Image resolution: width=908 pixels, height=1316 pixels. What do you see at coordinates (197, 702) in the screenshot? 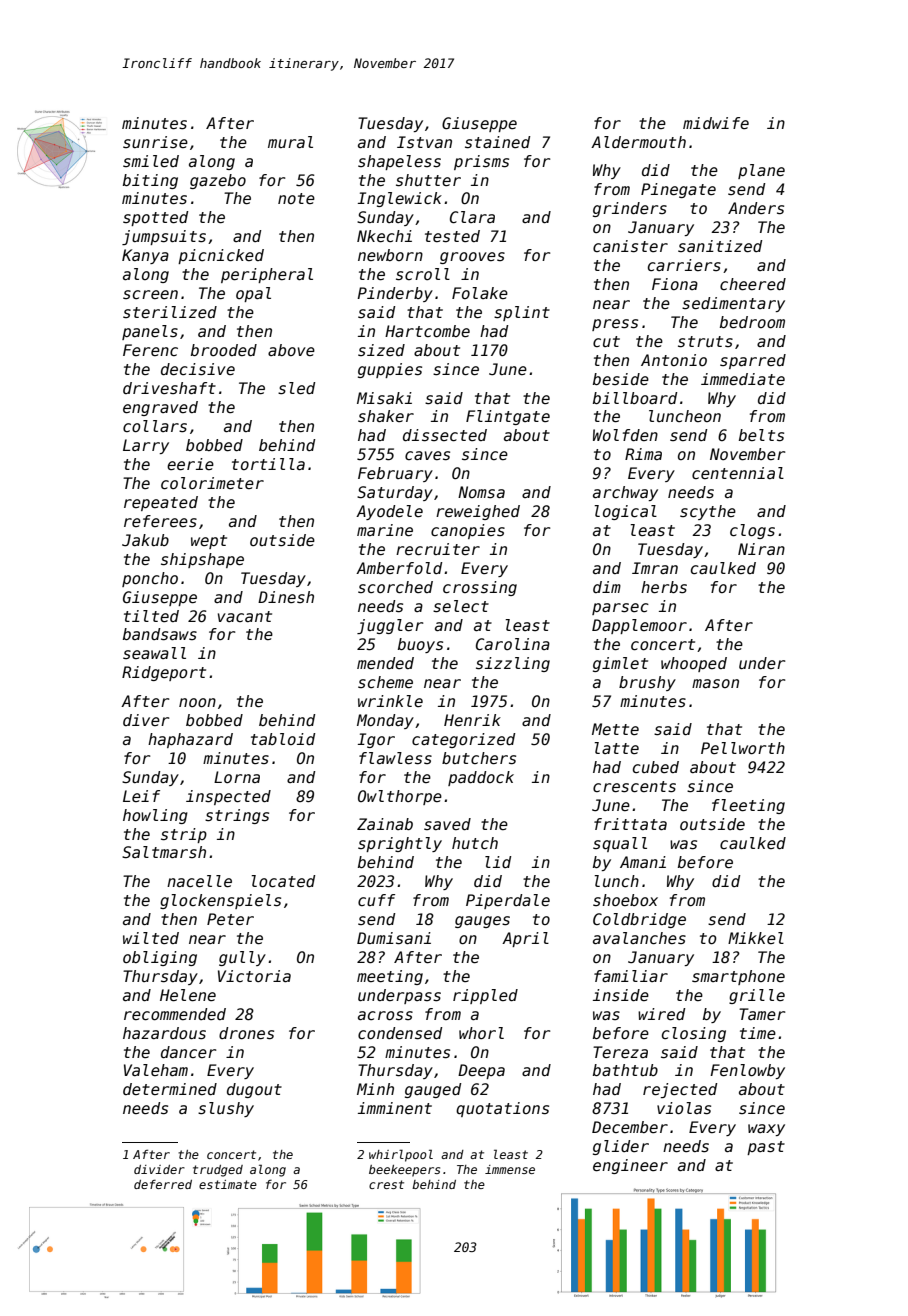
I see `noon` at bounding box center [197, 702].
